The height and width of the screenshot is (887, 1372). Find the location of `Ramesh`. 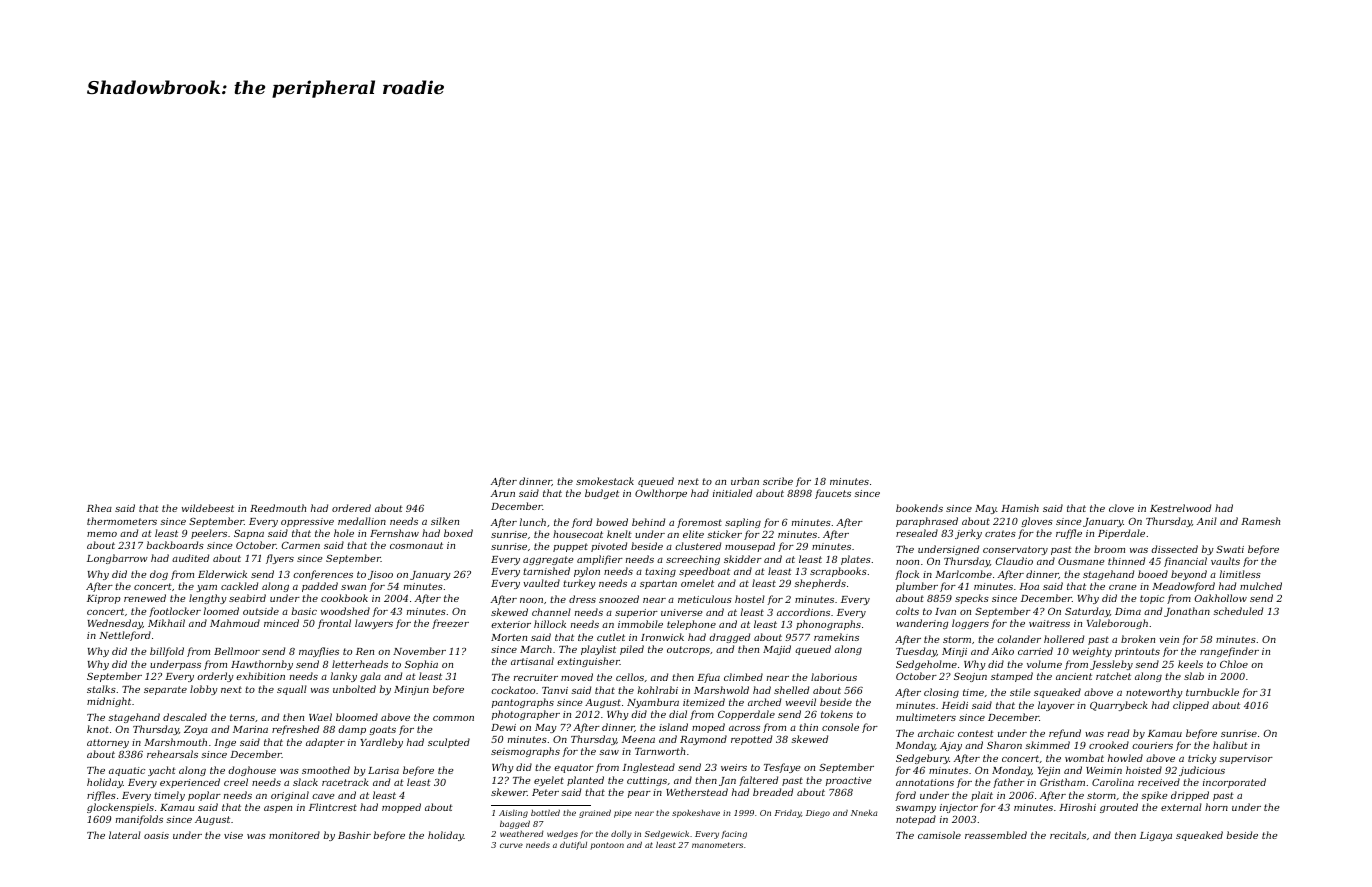

Ramesh is located at coordinates (1260, 521).
